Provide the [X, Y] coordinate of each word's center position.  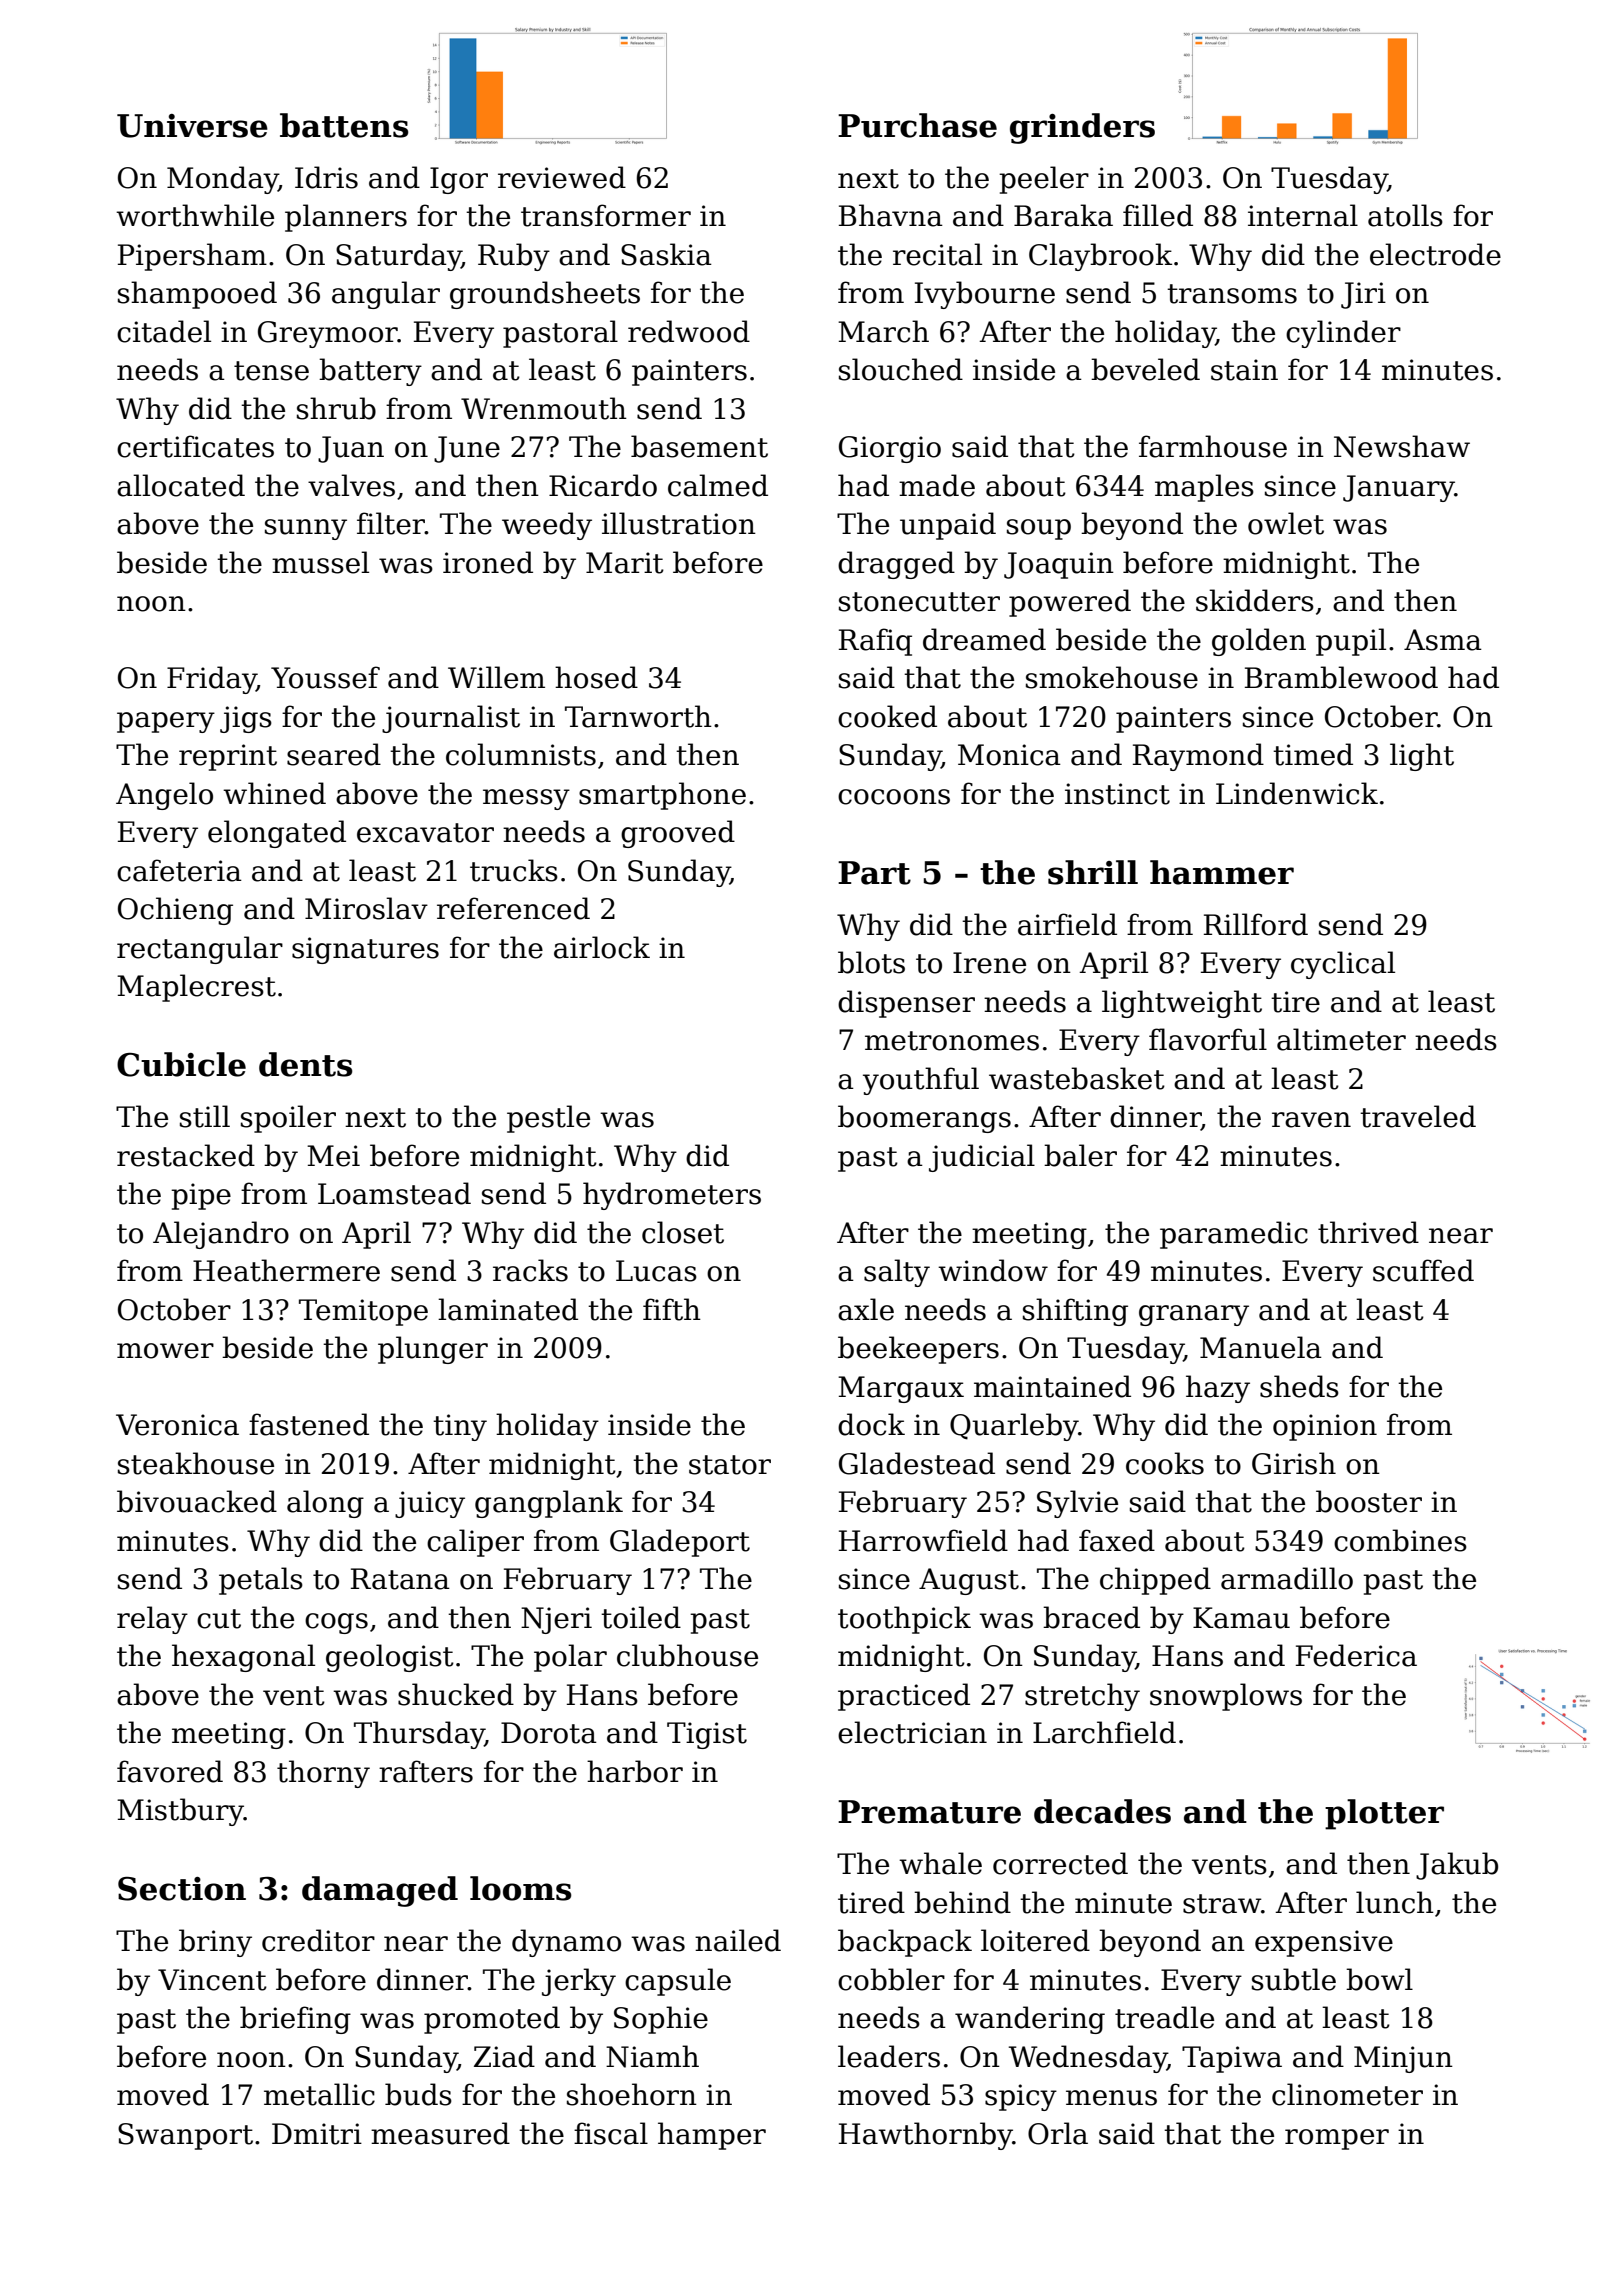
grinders [1082, 128]
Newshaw [1402, 446]
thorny [323, 1774]
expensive [1324, 1943]
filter [391, 523]
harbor [635, 1771]
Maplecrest [196, 988]
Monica [1009, 755]
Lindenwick [1297, 793]
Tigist [707, 1735]
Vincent [212, 1980]
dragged [896, 565]
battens [344, 125]
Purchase [917, 125]
